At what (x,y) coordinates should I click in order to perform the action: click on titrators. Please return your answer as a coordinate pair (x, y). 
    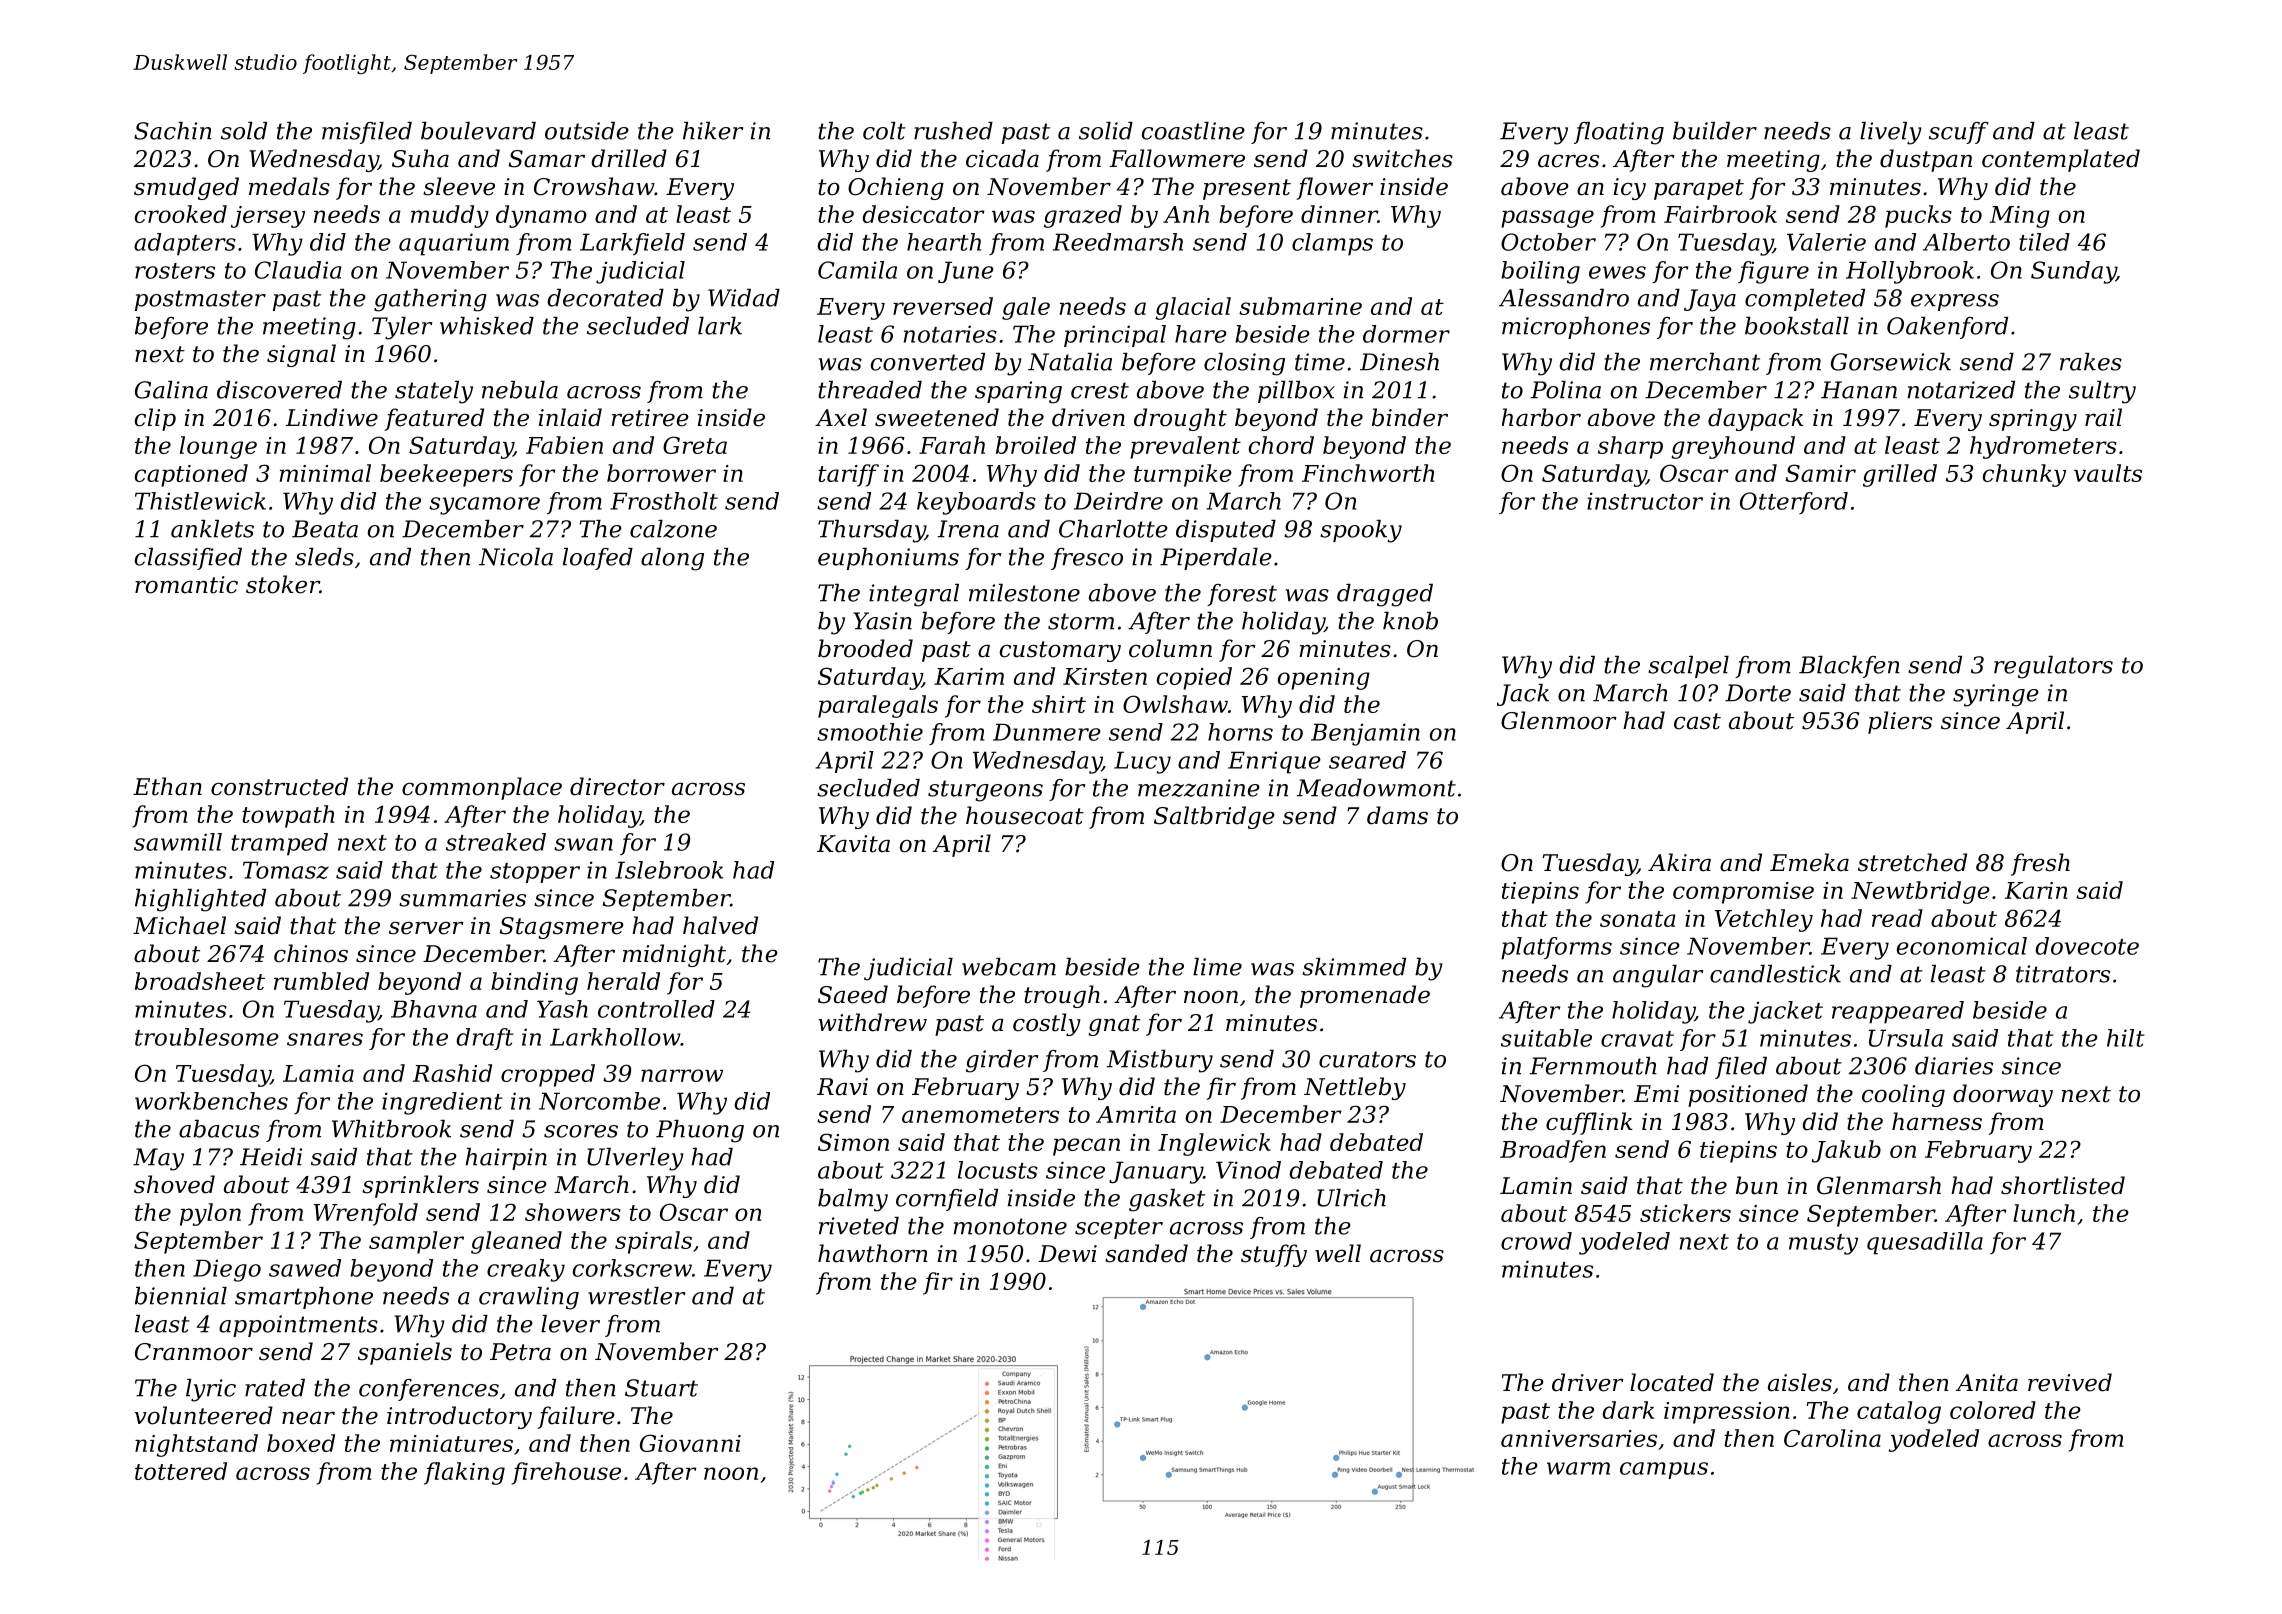
    Looking at the image, I should click on (2063, 974).
